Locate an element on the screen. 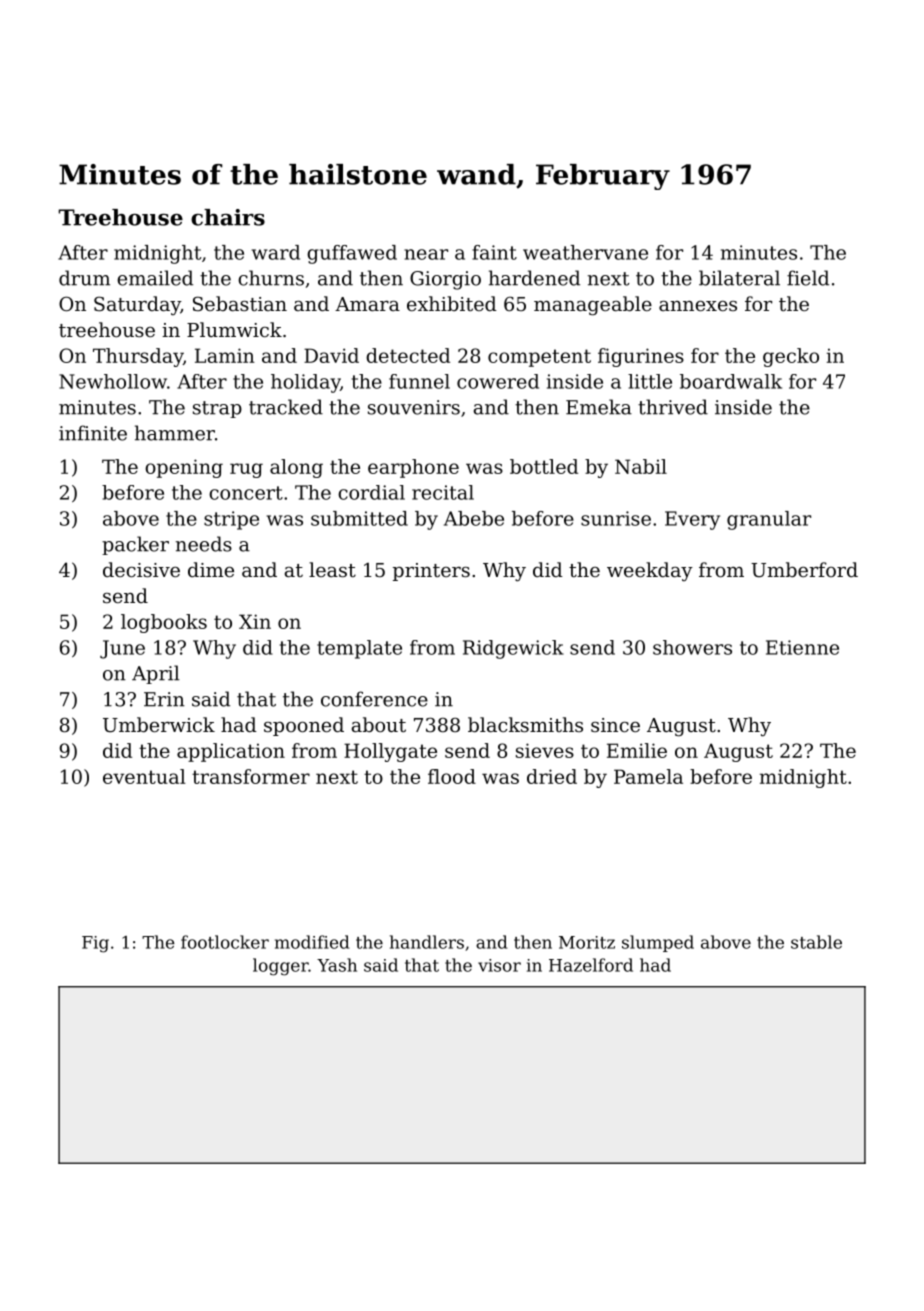 This screenshot has width=924, height=1311. stable is located at coordinates (816, 942).
